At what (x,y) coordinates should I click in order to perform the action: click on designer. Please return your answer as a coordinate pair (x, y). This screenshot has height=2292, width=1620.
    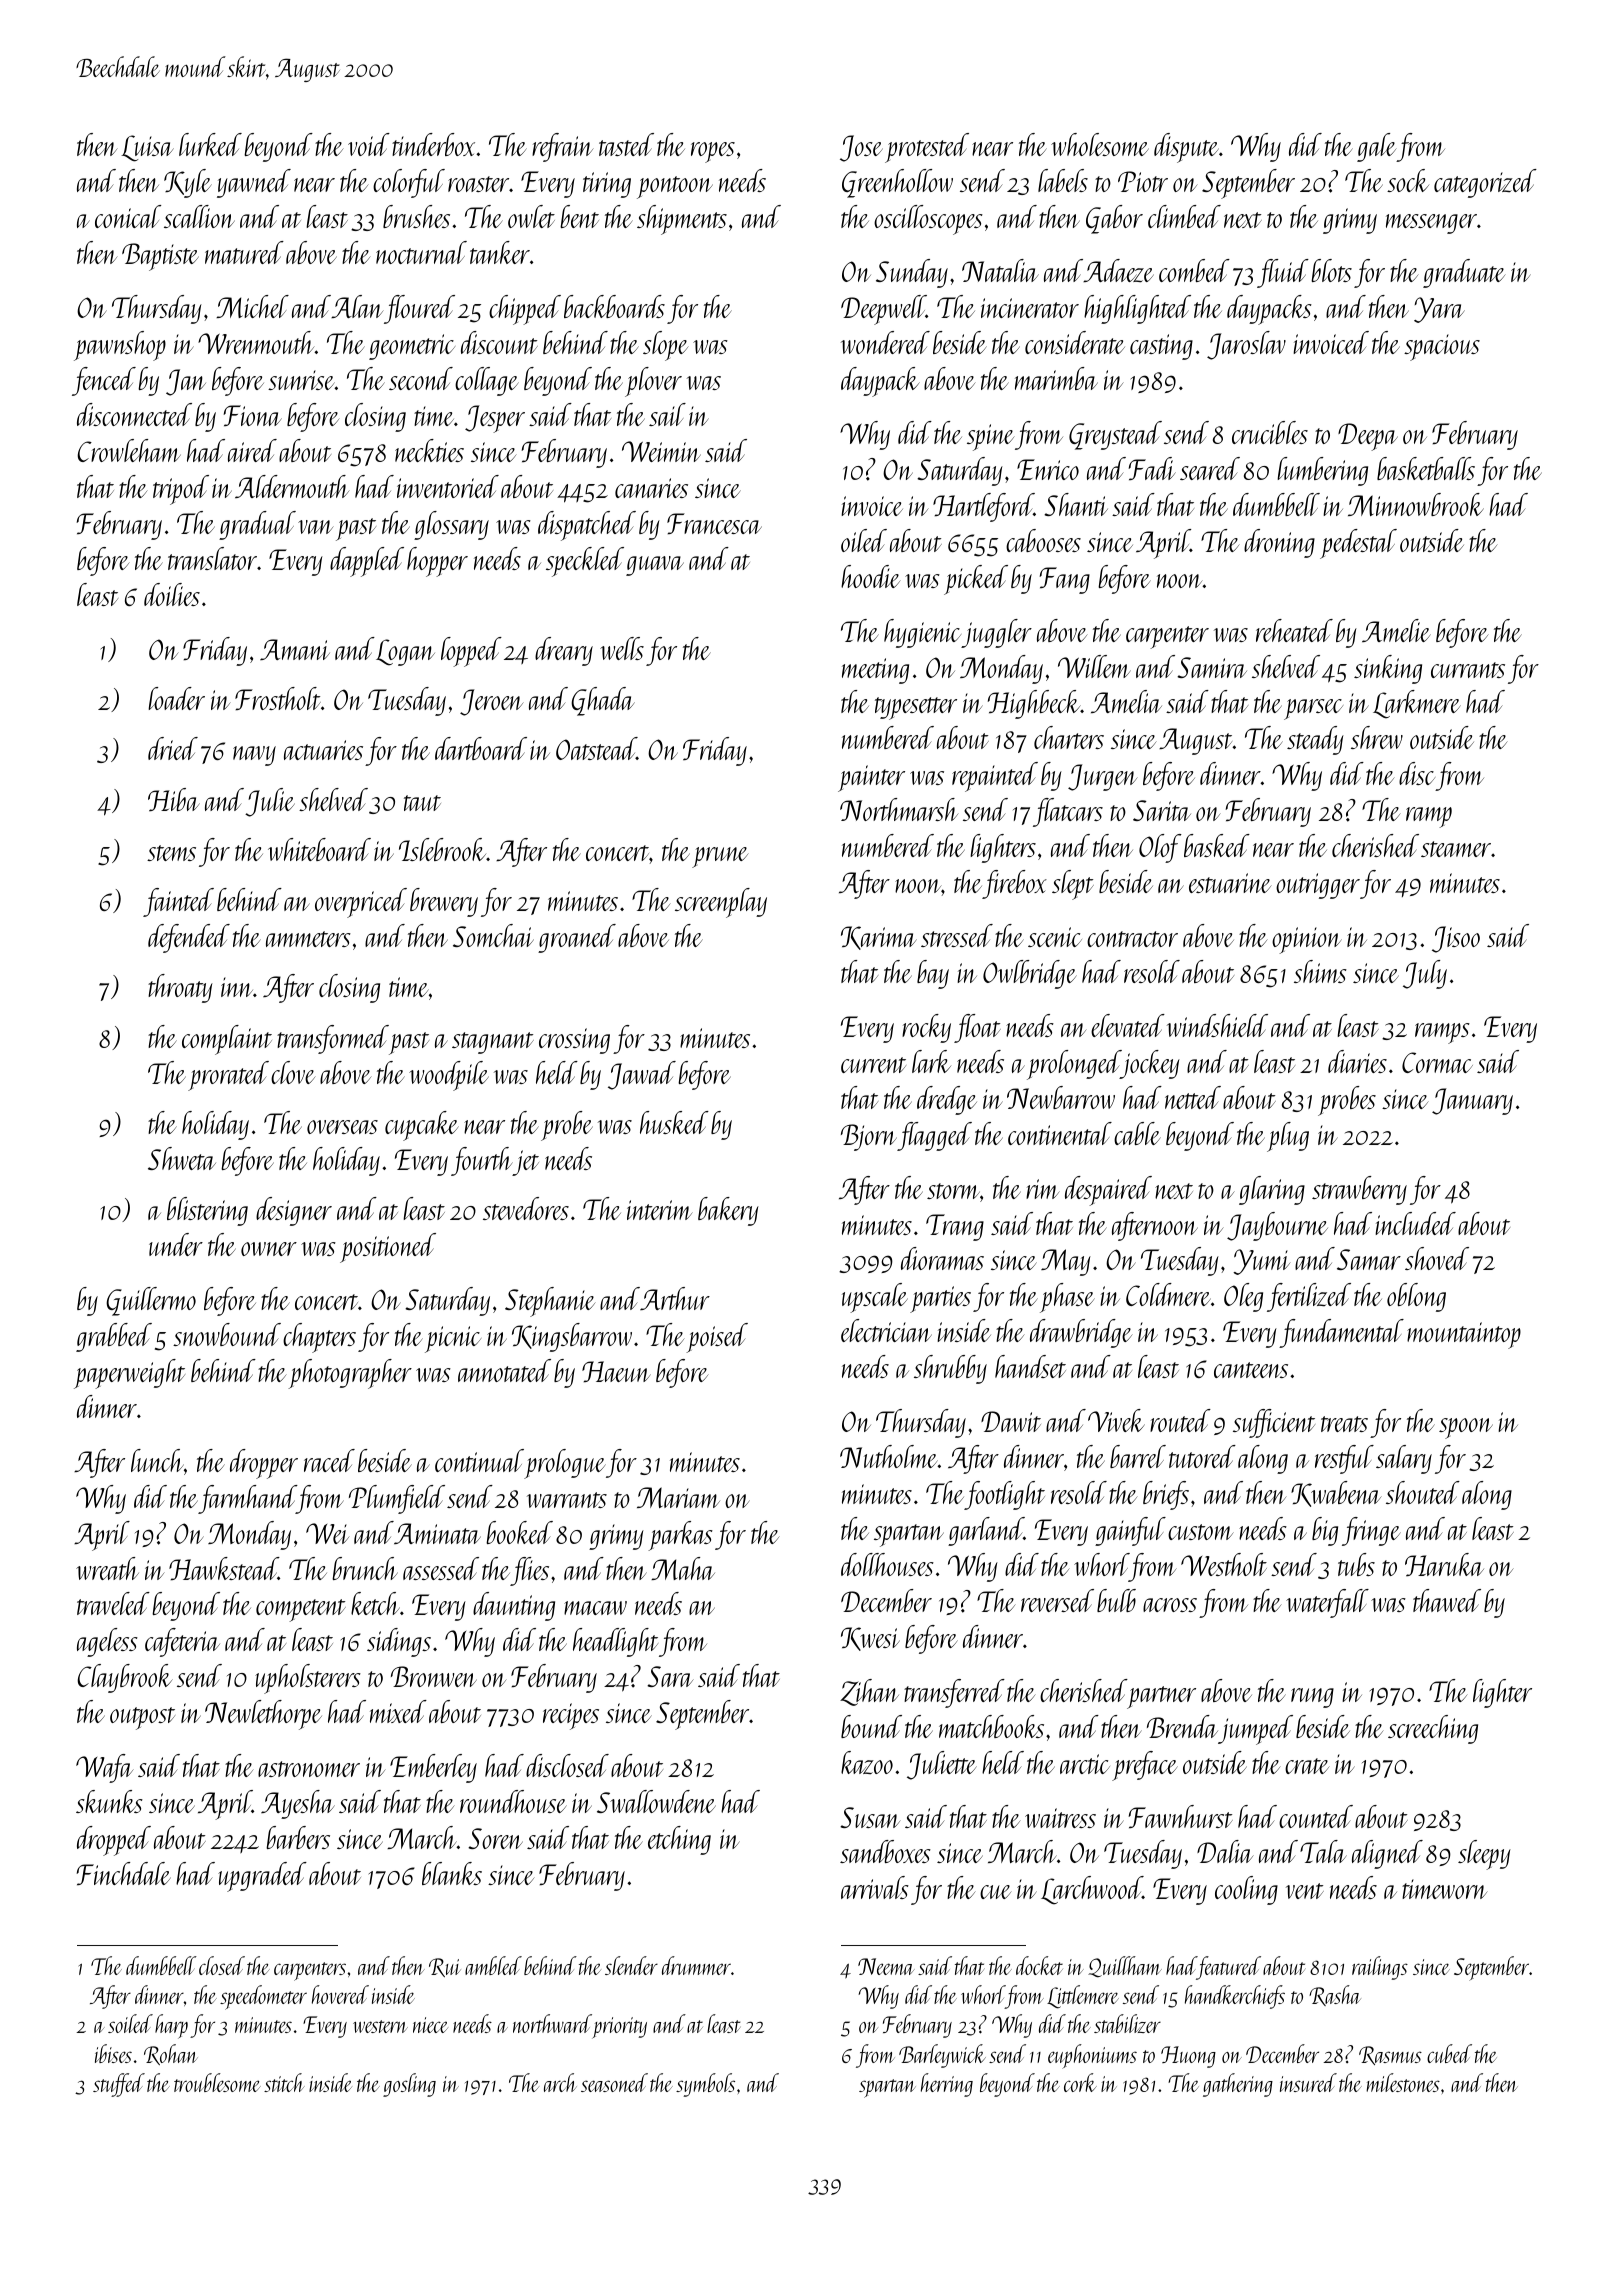
    Looking at the image, I should click on (294, 1211).
